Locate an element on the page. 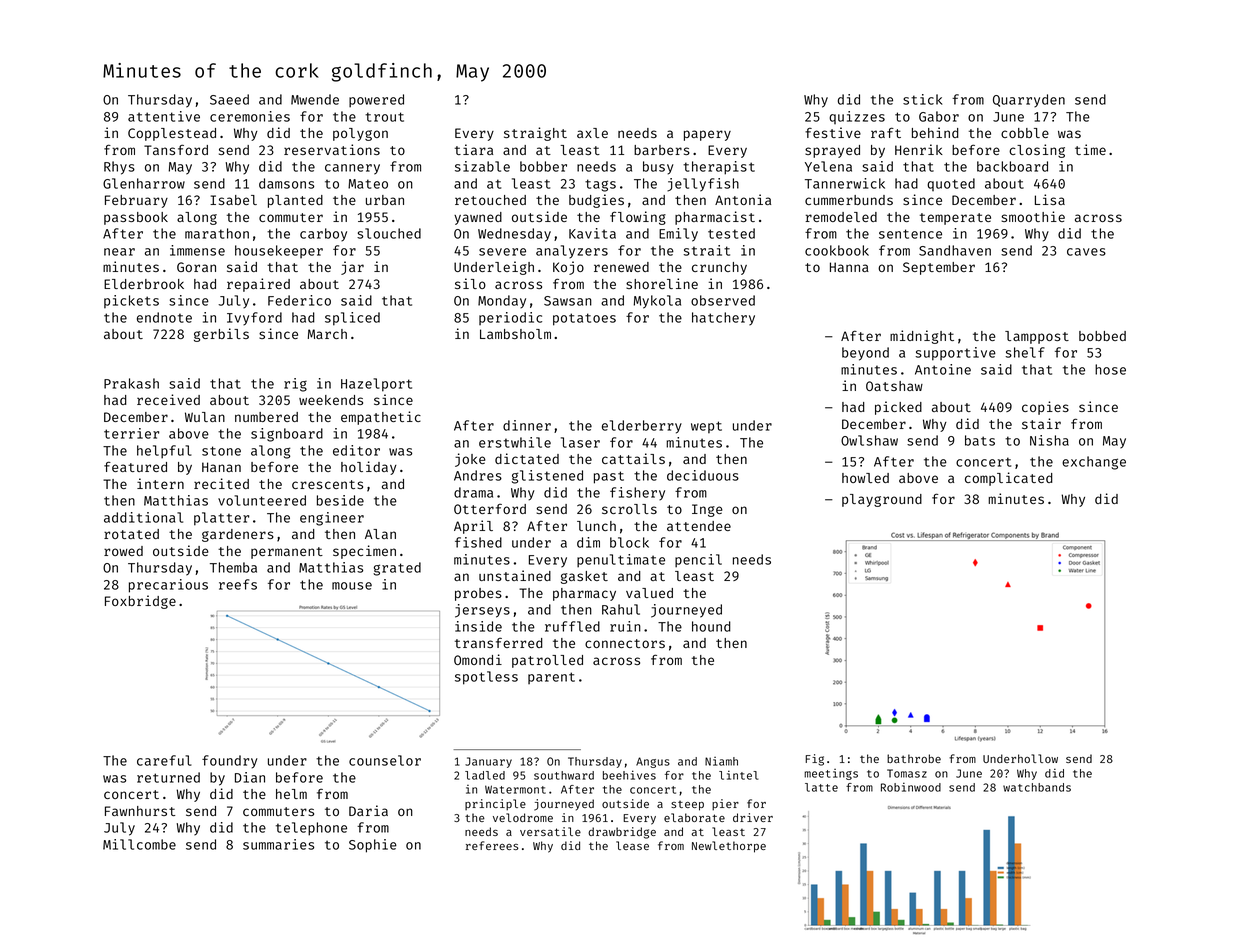 This page has width=1233, height=952. Newlethorpe is located at coordinates (729, 847).
